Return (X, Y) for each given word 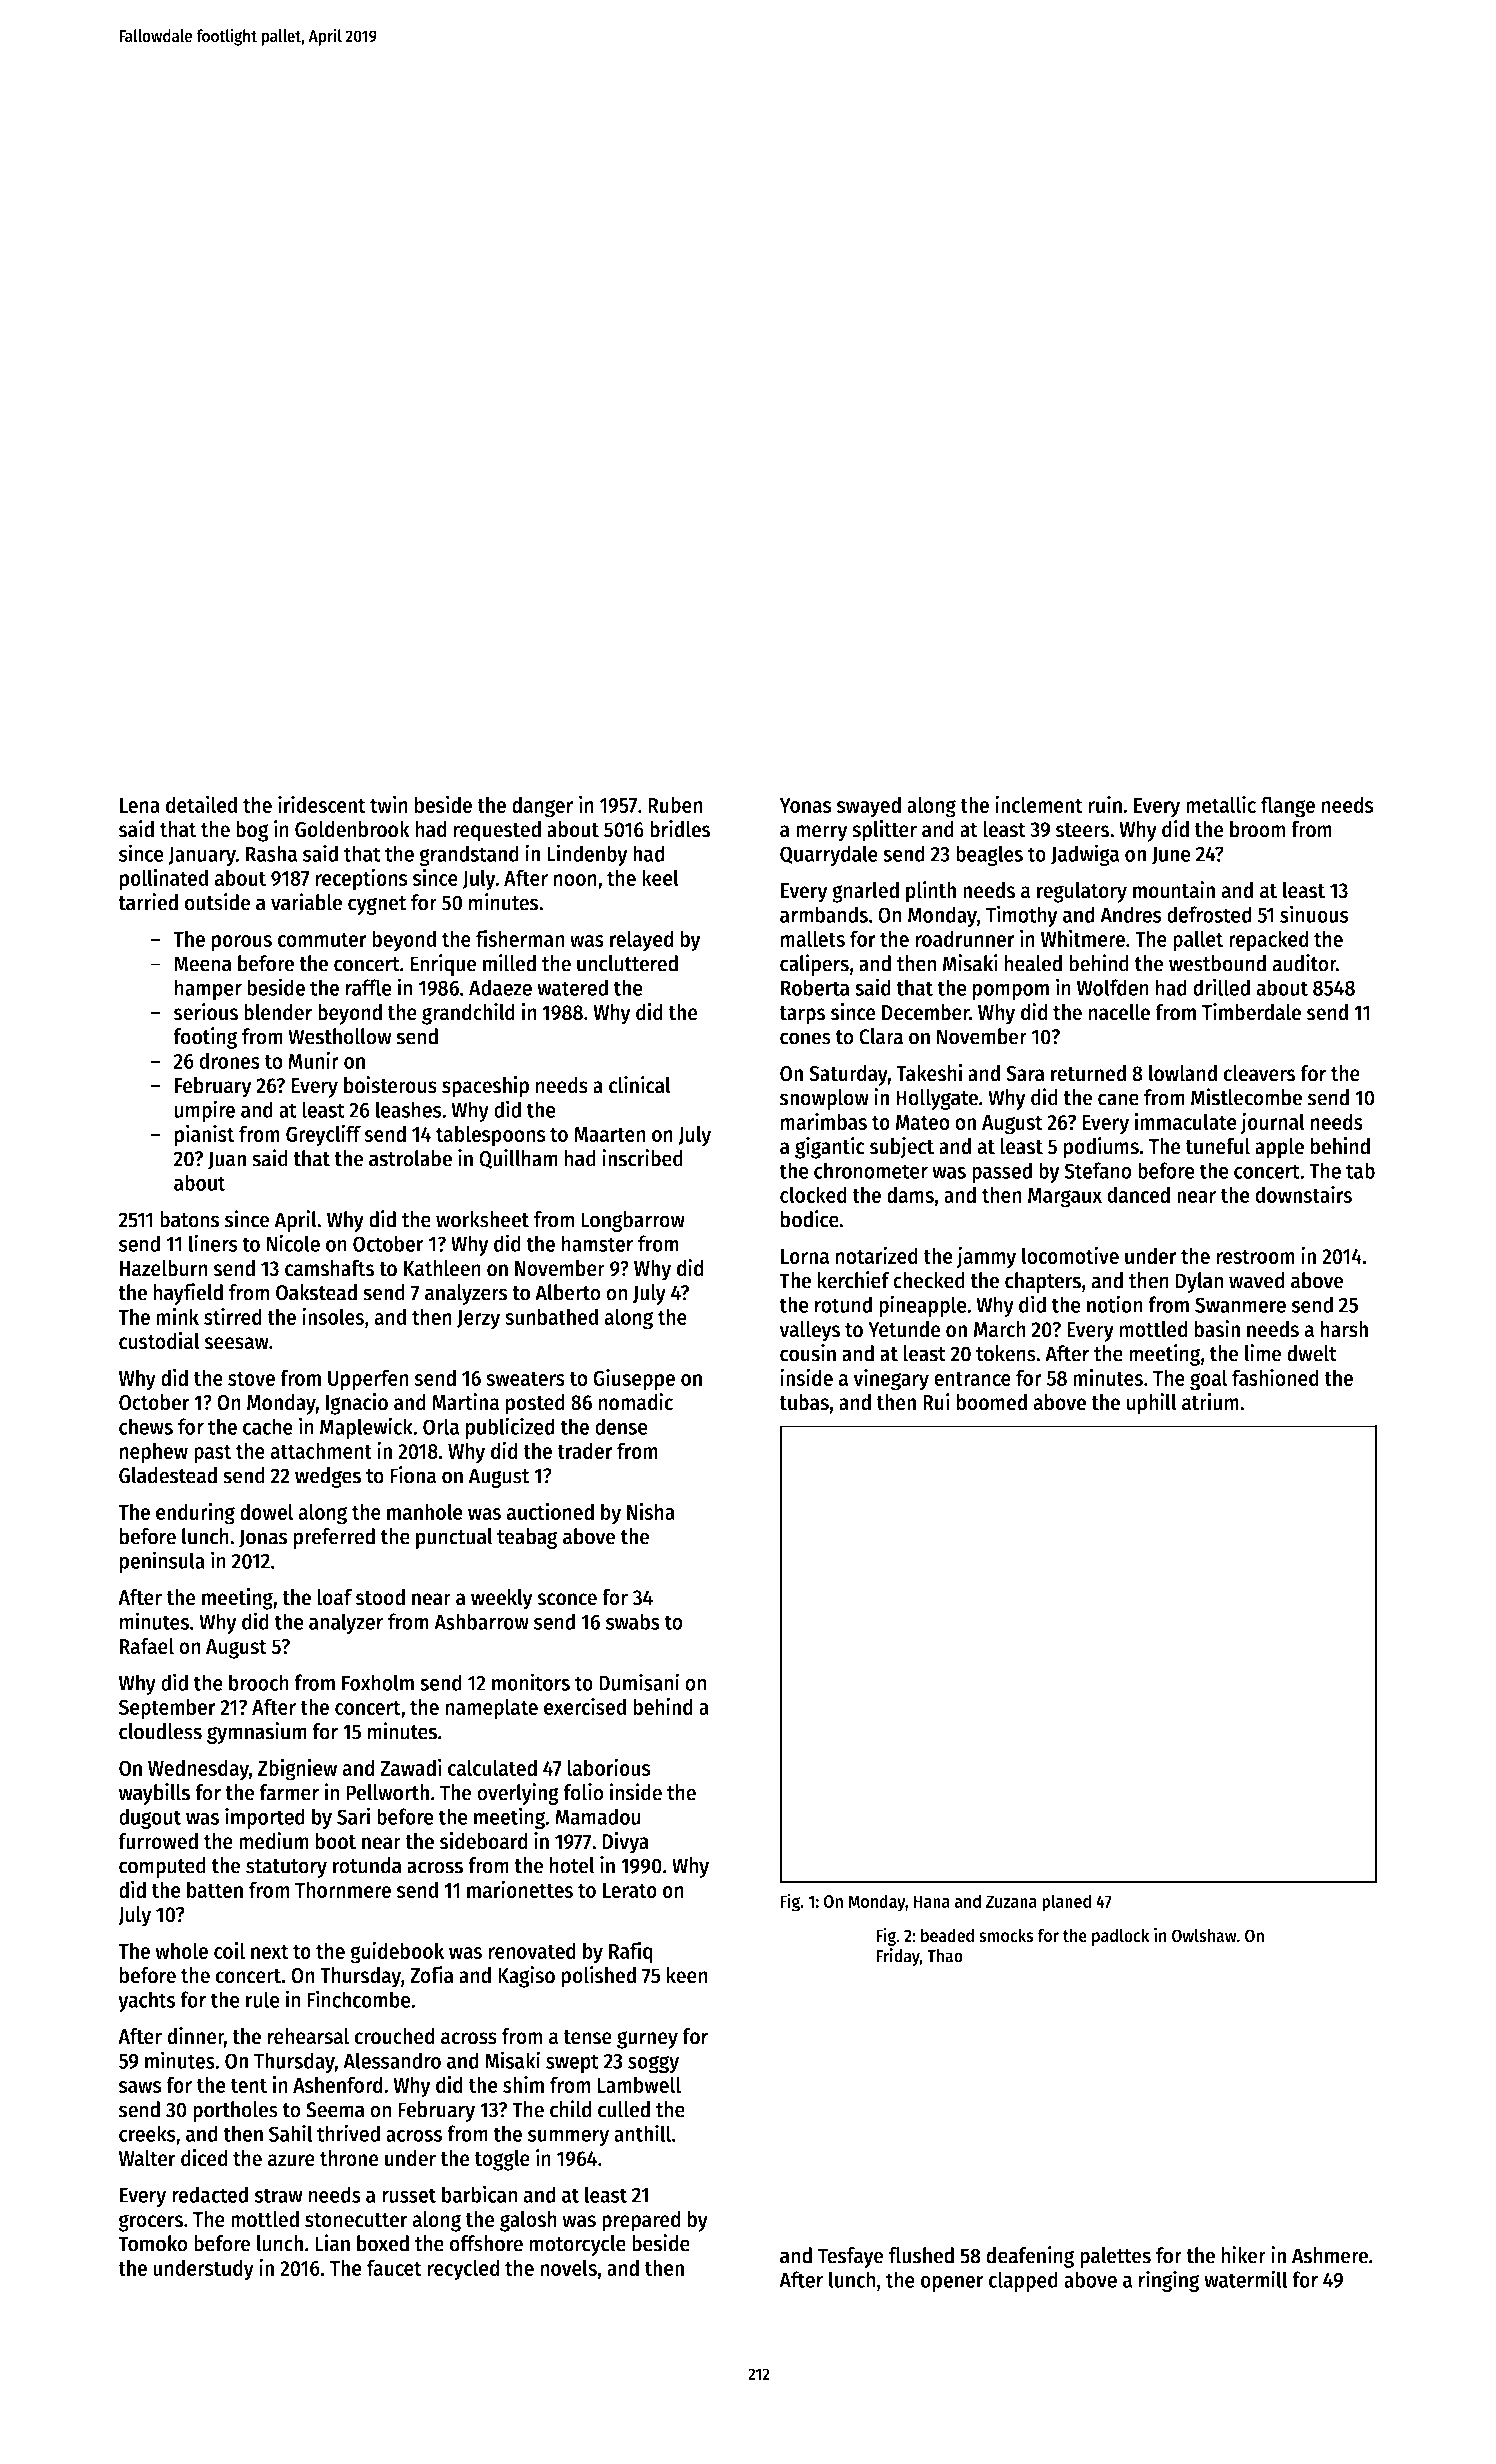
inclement (1039, 804)
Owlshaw (1204, 1935)
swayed (869, 807)
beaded (947, 1935)
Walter (147, 2158)
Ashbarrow (481, 1621)
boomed (991, 1402)
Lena (140, 805)
